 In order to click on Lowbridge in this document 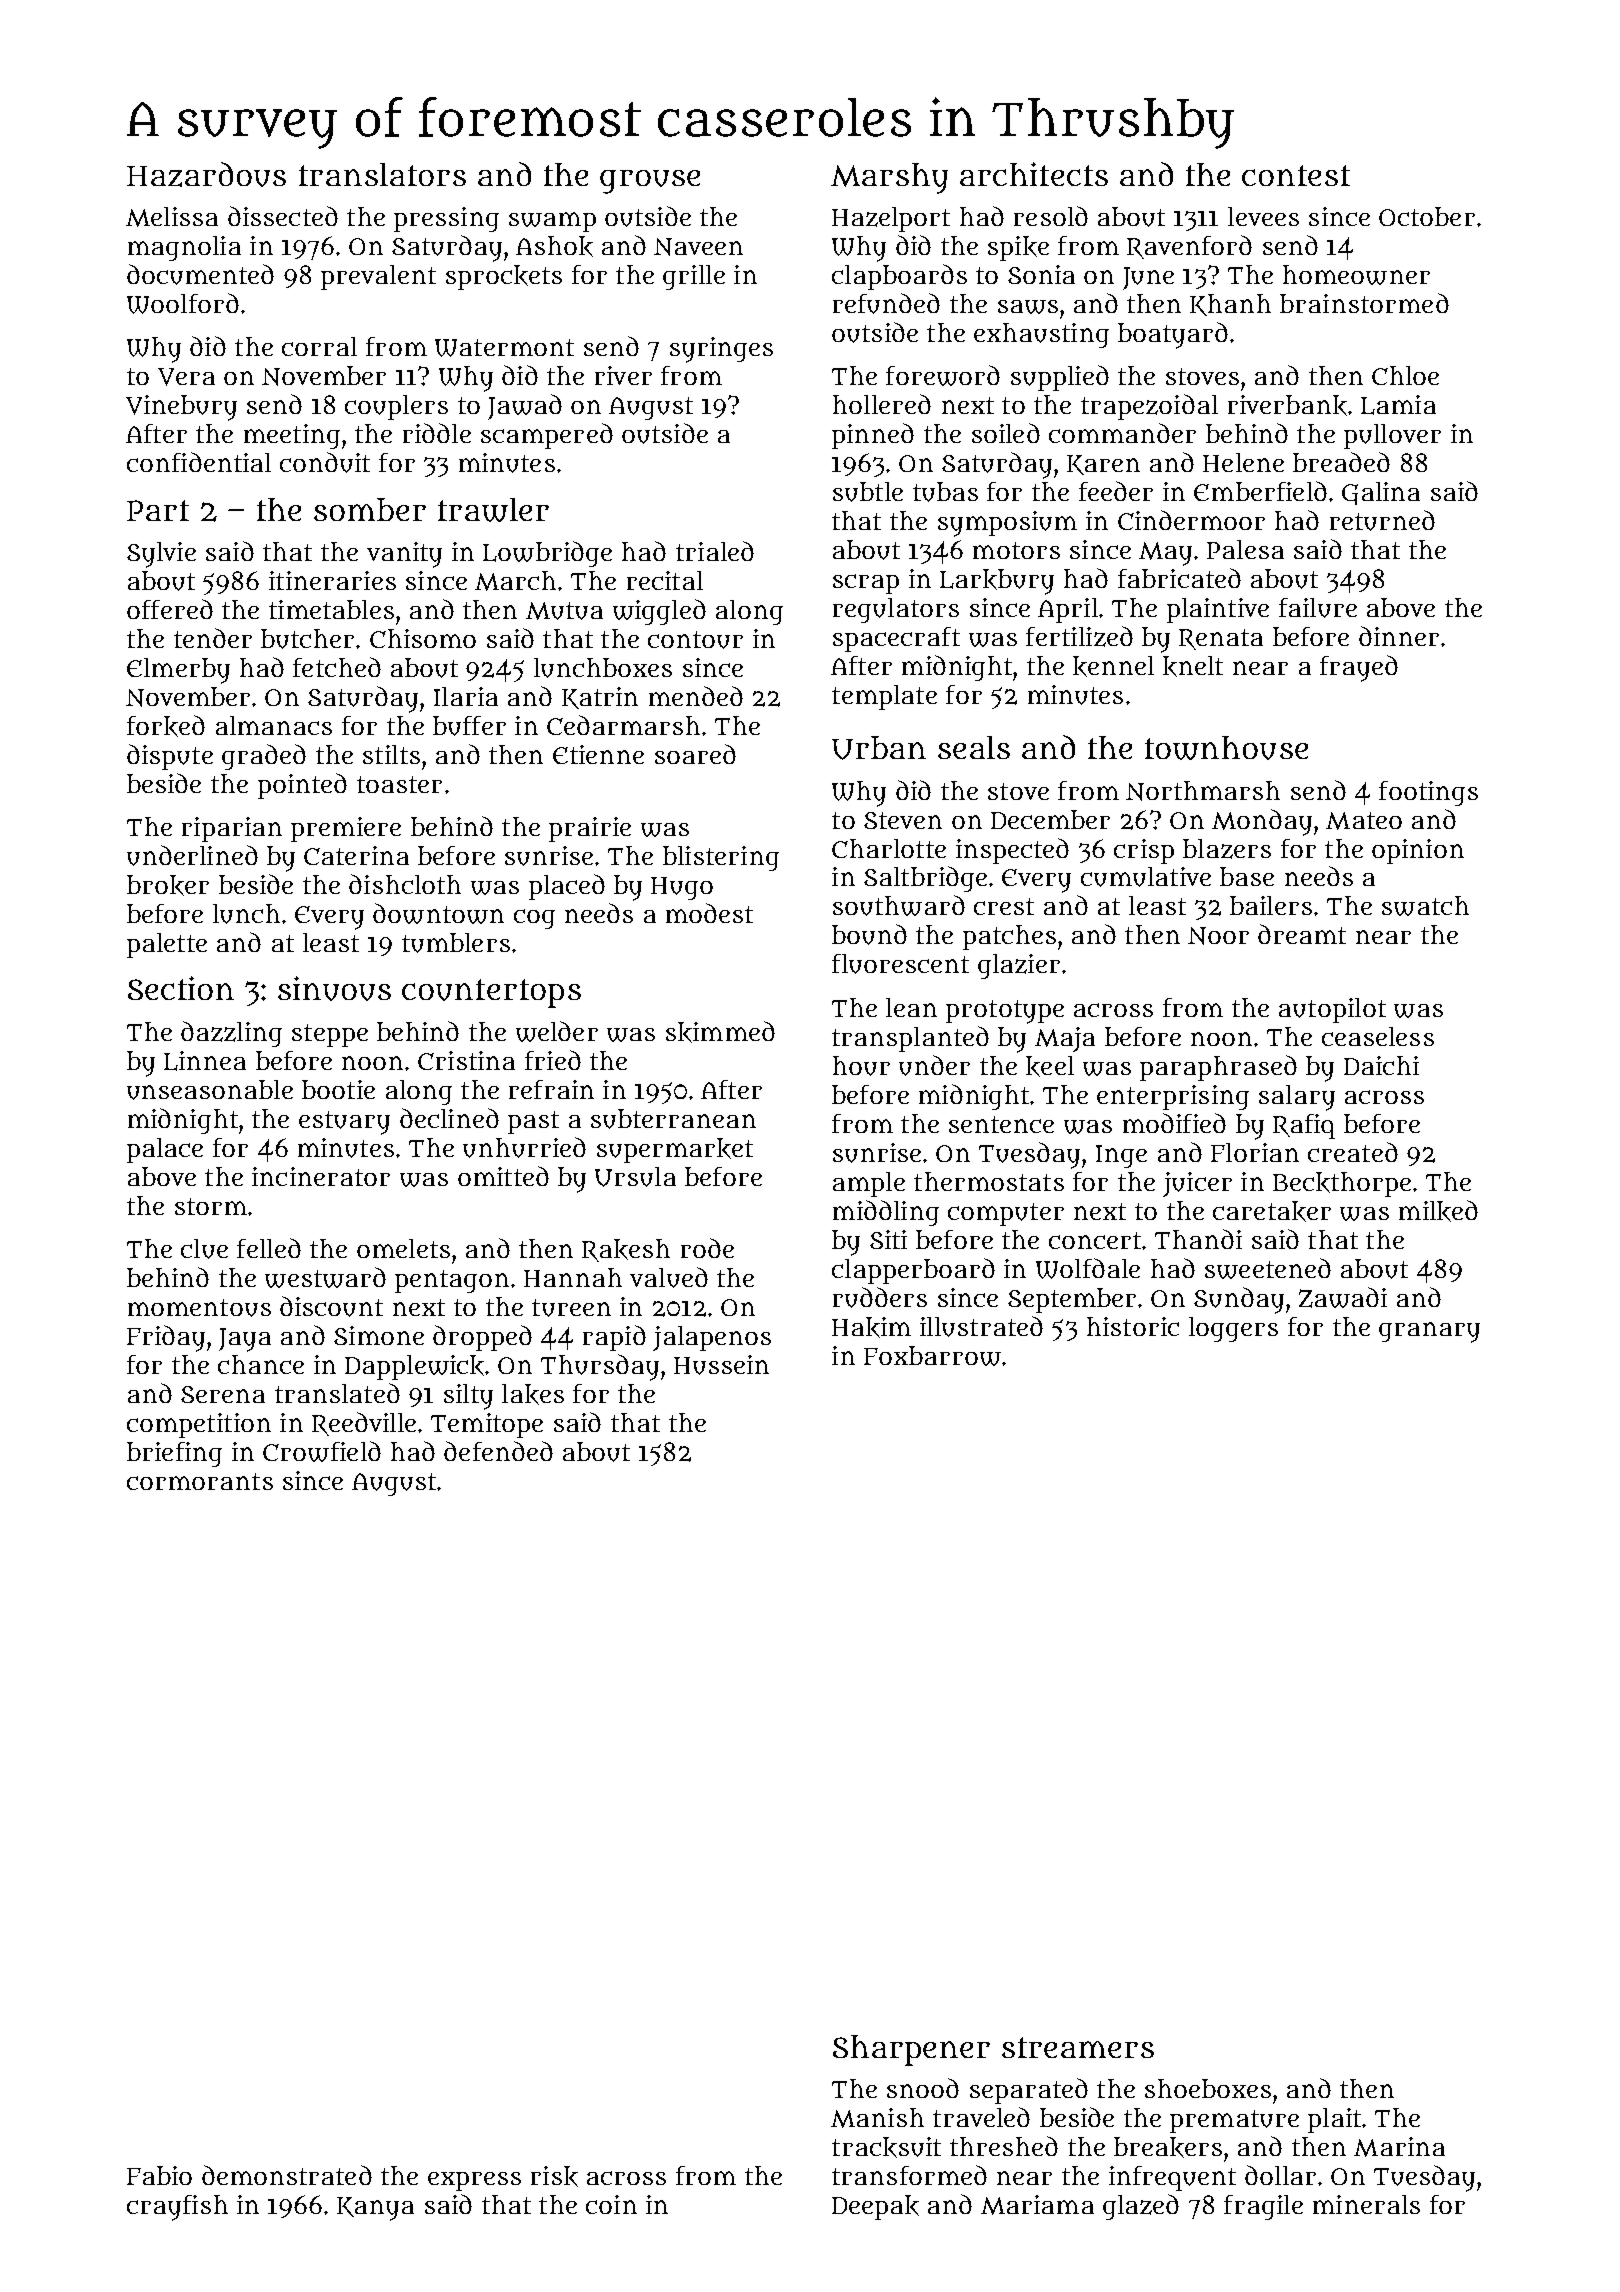, I will do `click(547, 554)`.
